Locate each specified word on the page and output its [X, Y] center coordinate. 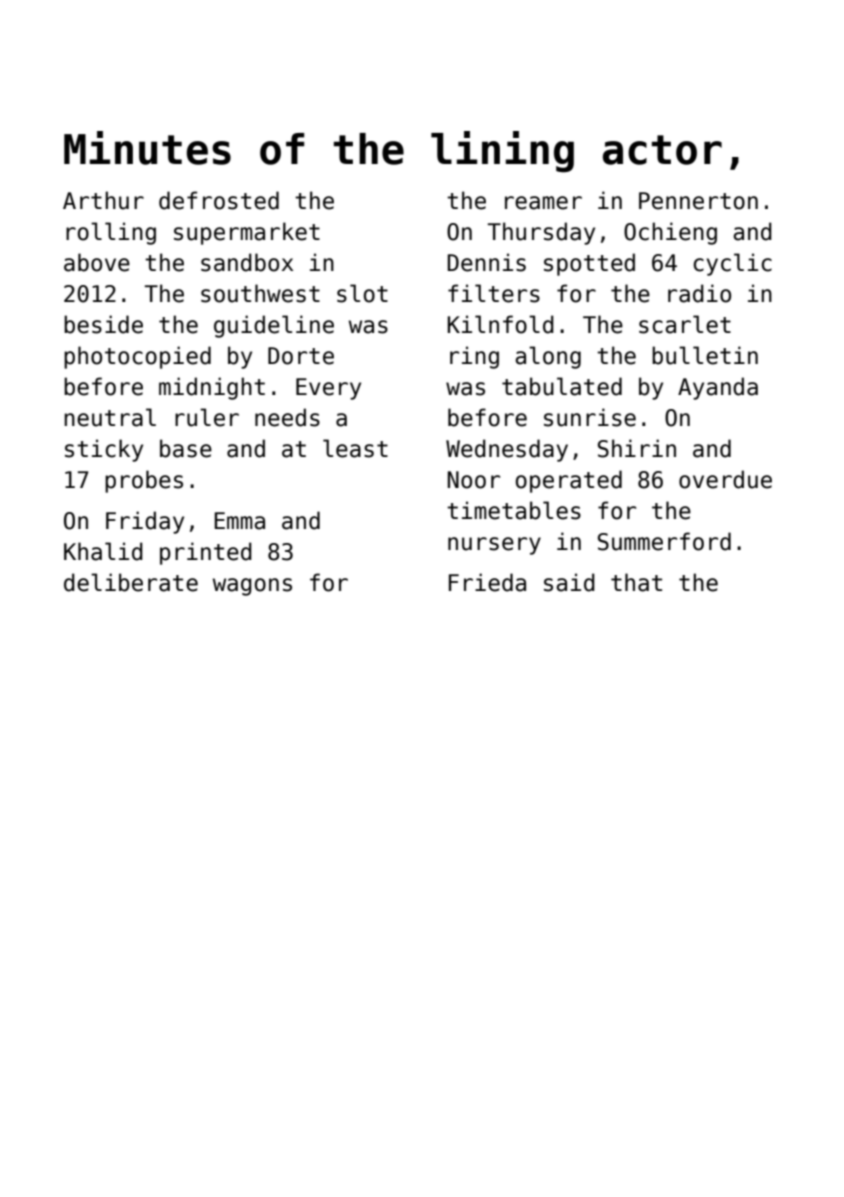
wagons [252, 587]
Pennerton [698, 201]
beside [103, 324]
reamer [543, 203]
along [548, 357]
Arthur [103, 200]
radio [699, 293]
